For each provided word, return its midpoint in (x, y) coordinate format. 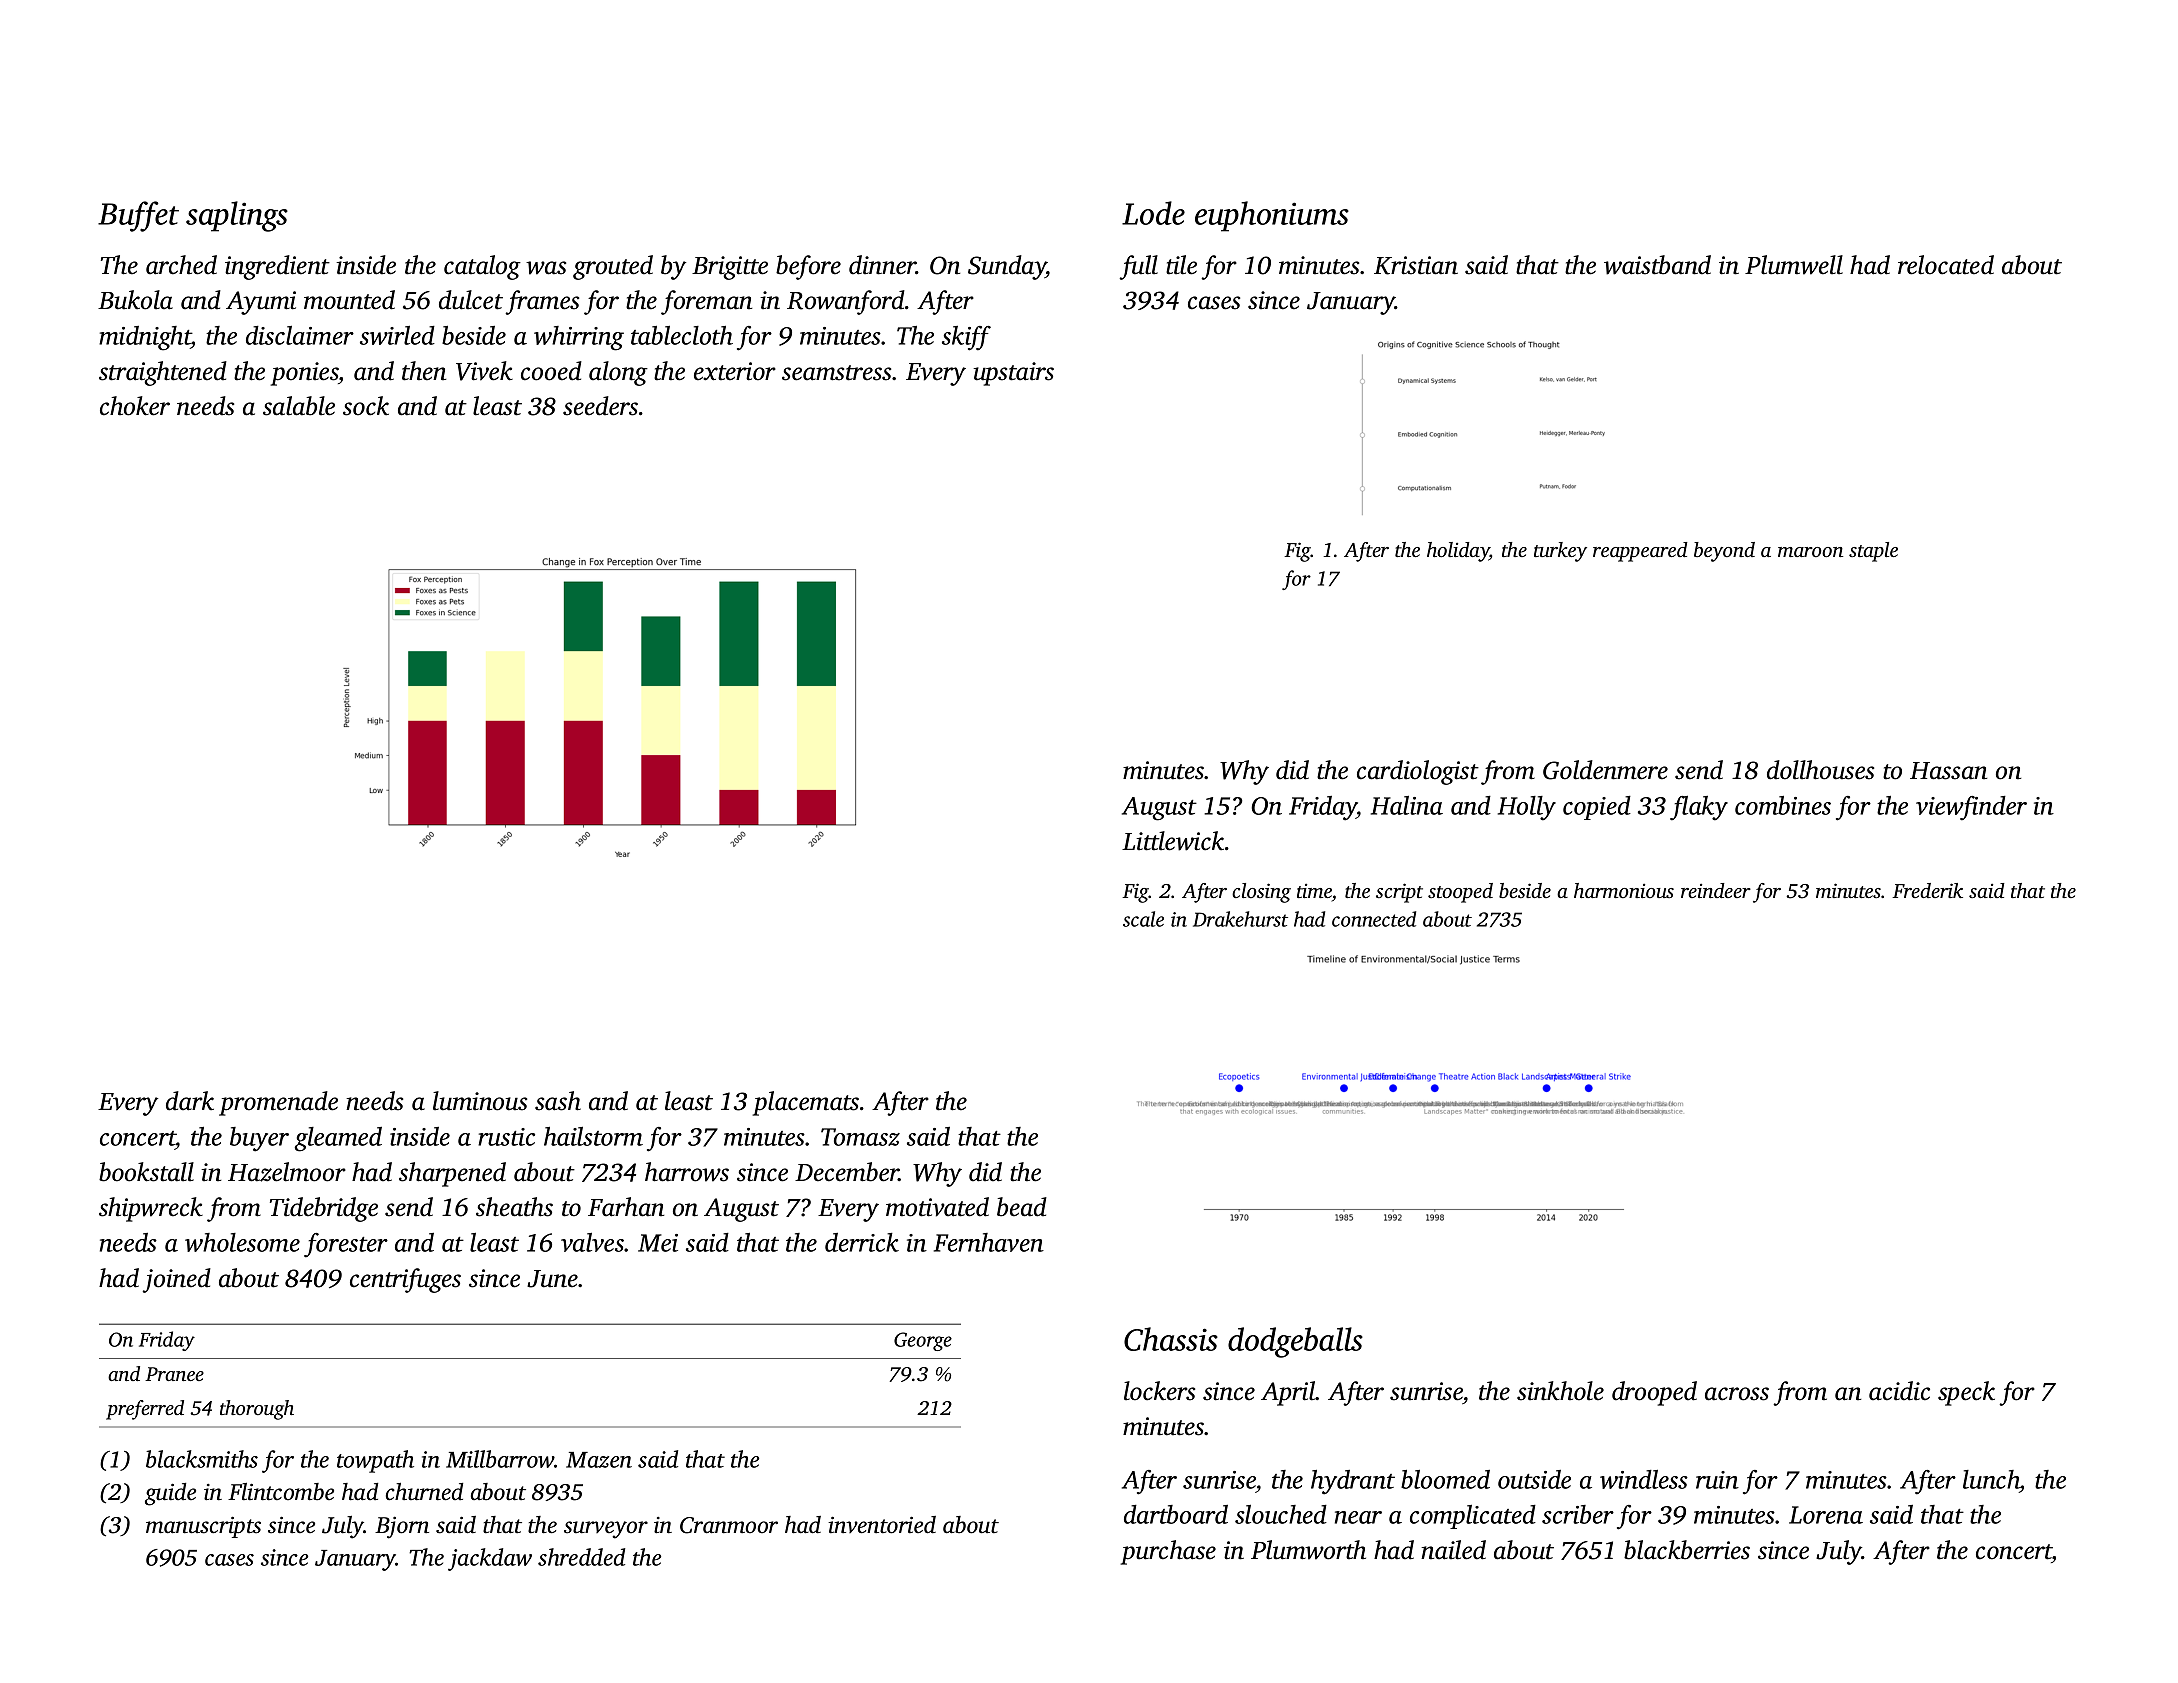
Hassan (1948, 771)
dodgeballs (1295, 1342)
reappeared (1640, 552)
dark (190, 1101)
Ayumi (261, 303)
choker (135, 406)
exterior (735, 371)
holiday (1458, 552)
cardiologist (1418, 772)
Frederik (1927, 890)
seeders (600, 406)
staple (1873, 552)
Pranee (174, 1374)
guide (170, 1494)
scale (1143, 919)
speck (1966, 1393)
